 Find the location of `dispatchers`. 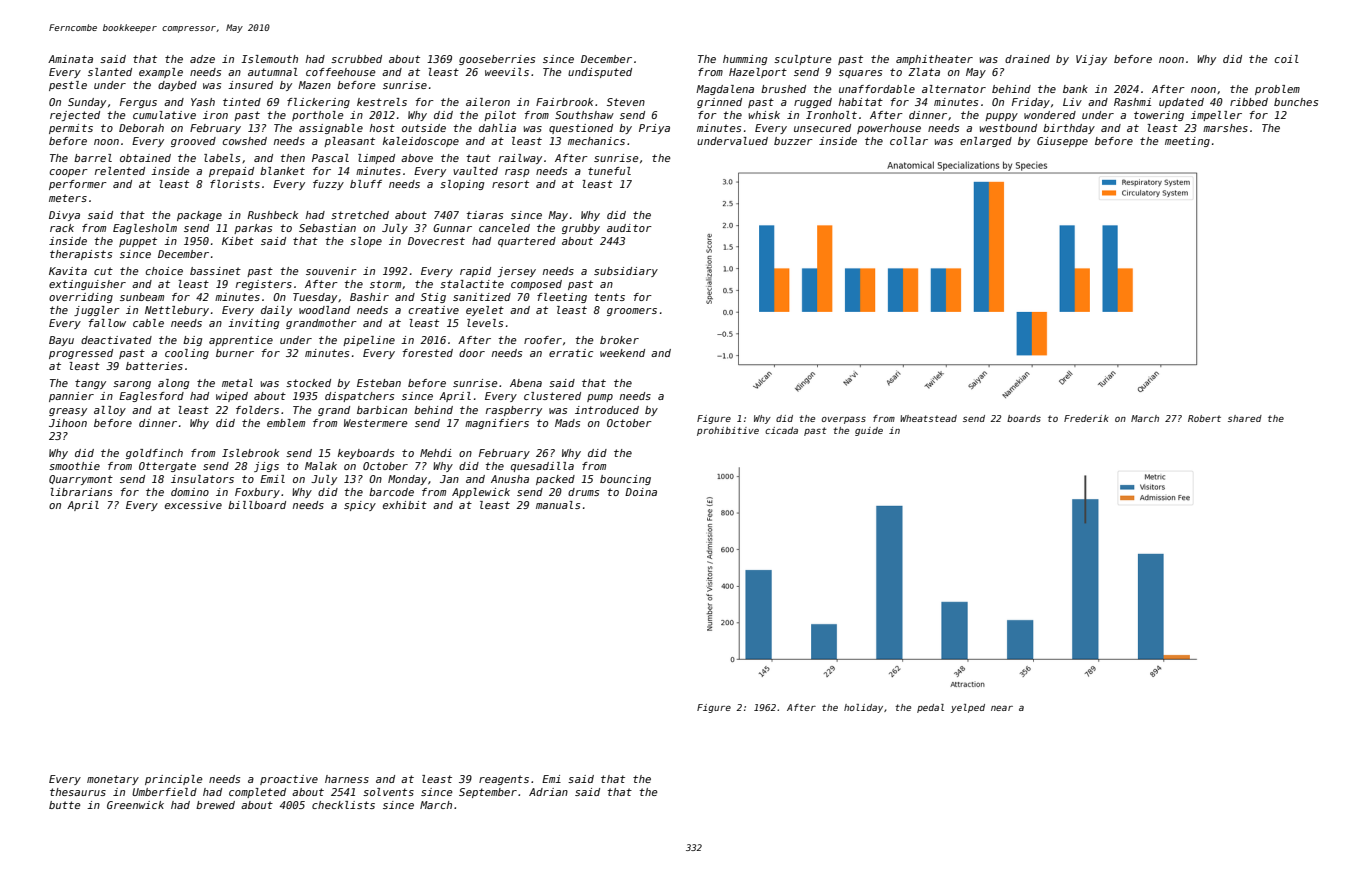

dispatchers is located at coordinates (359, 397).
